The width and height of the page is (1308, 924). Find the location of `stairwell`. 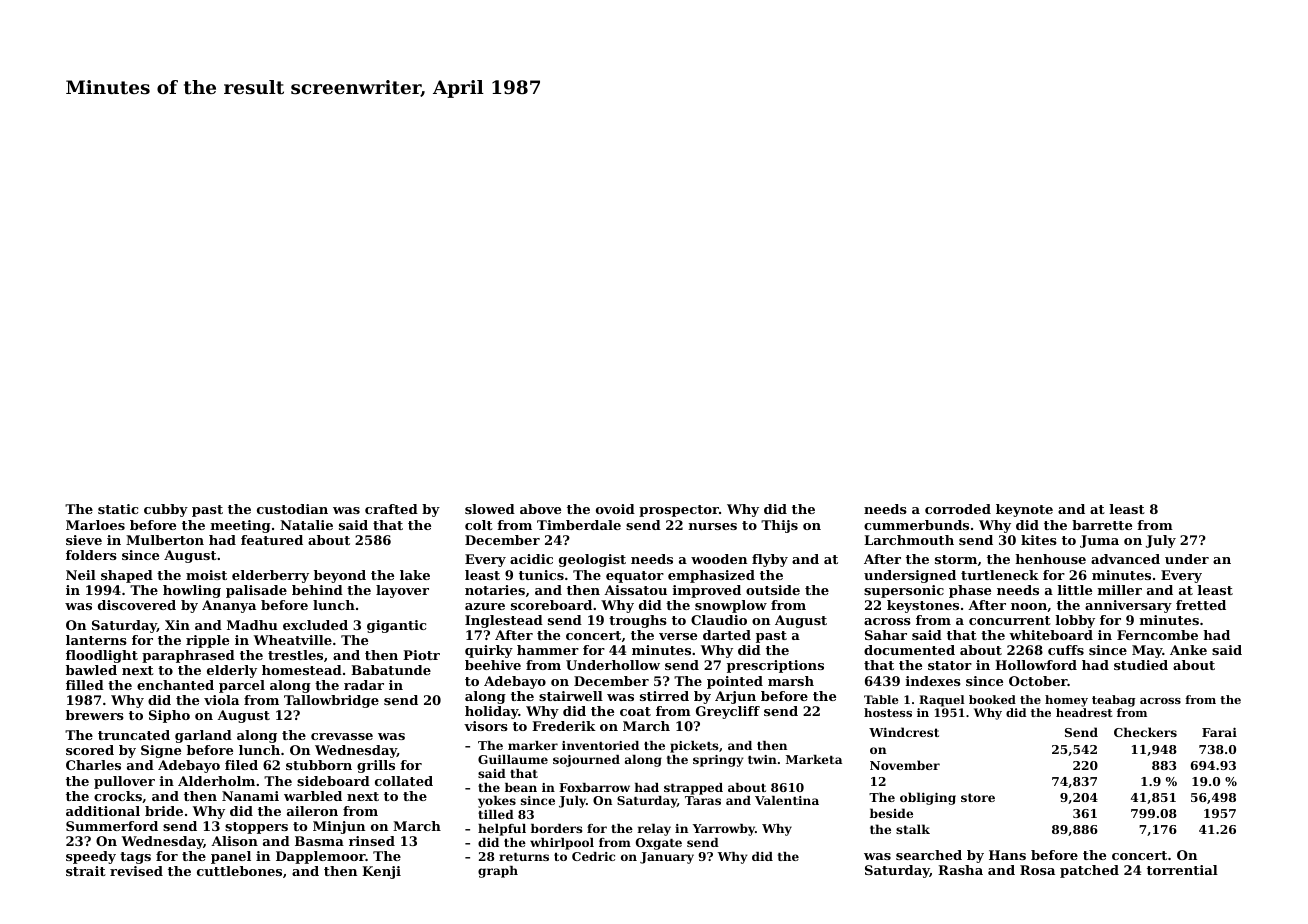

stairwell is located at coordinates (571, 696).
